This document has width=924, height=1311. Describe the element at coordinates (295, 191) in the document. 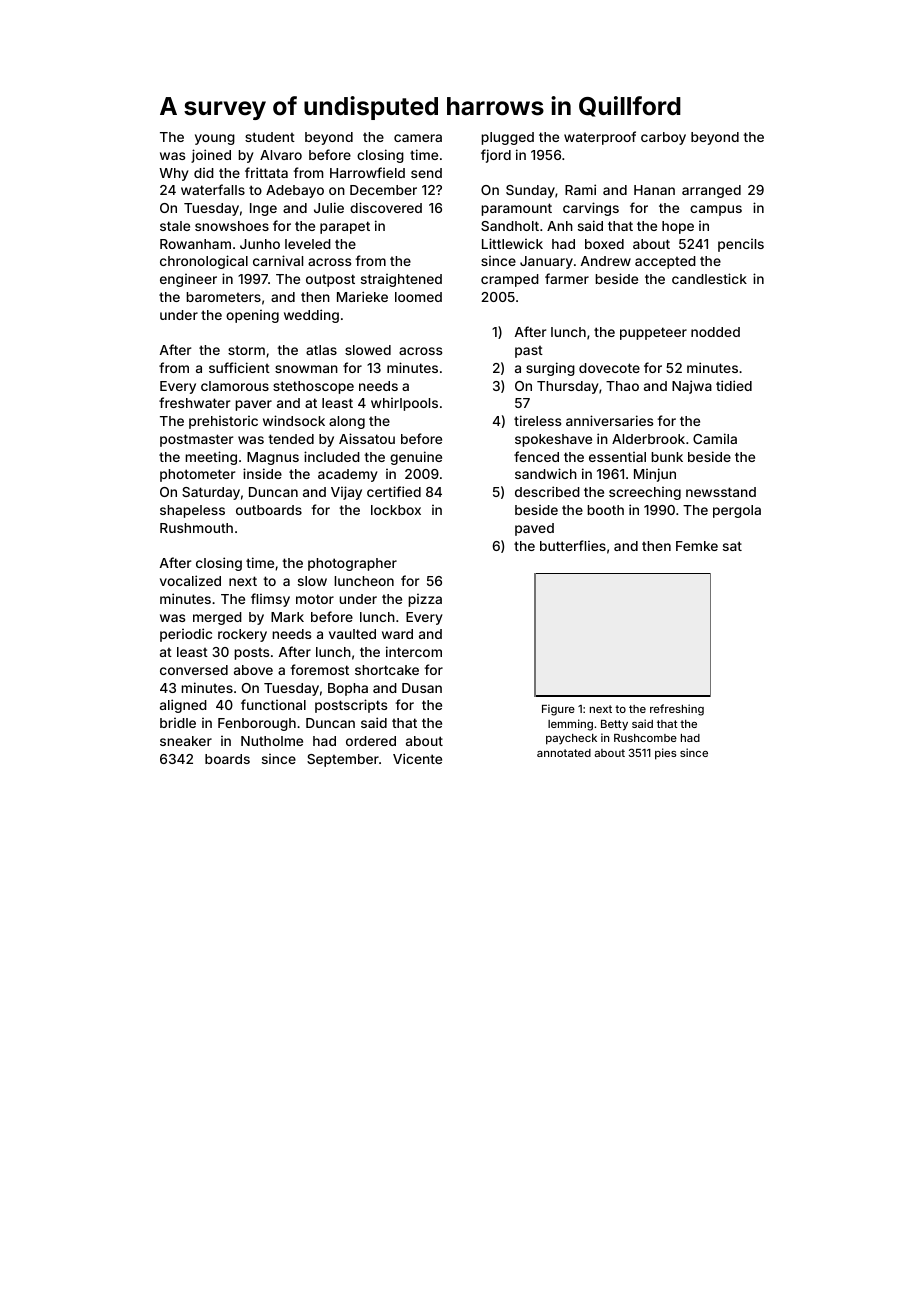

I see `Adebayo` at that location.
